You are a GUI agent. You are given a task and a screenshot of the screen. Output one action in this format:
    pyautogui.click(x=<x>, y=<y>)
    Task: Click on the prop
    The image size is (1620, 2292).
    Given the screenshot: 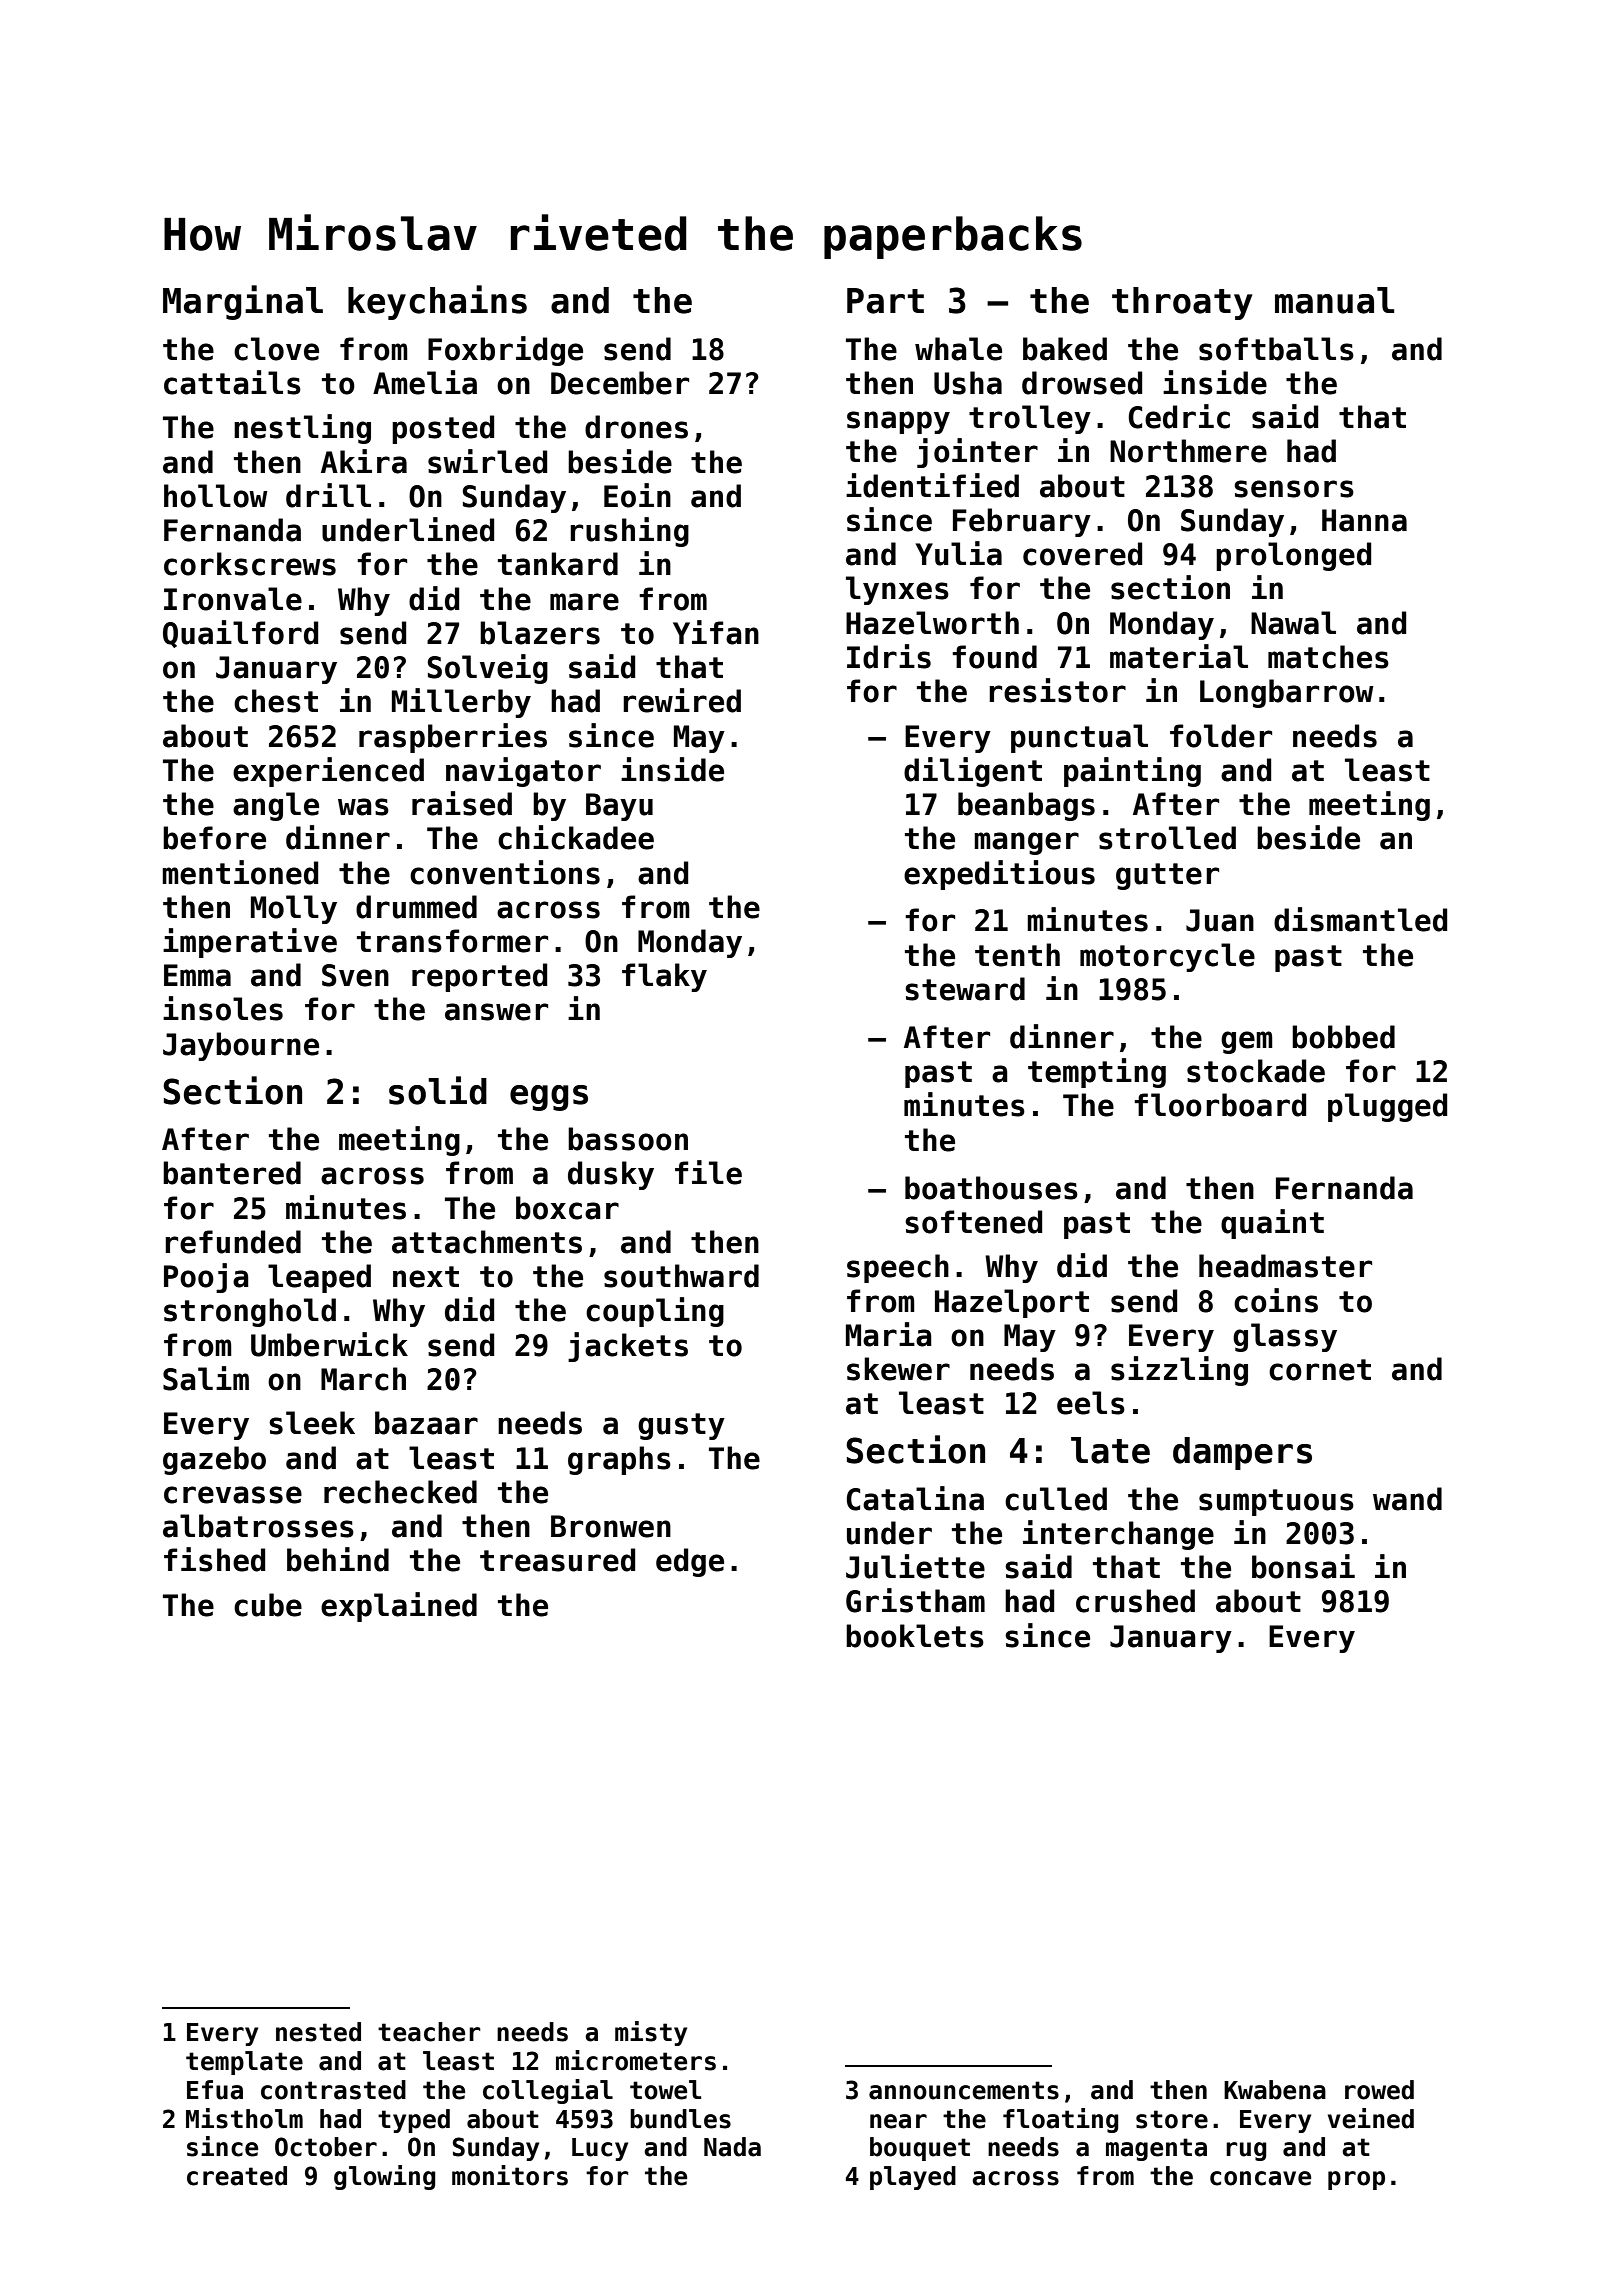 What is the action you would take?
    pyautogui.click(x=1356, y=2180)
